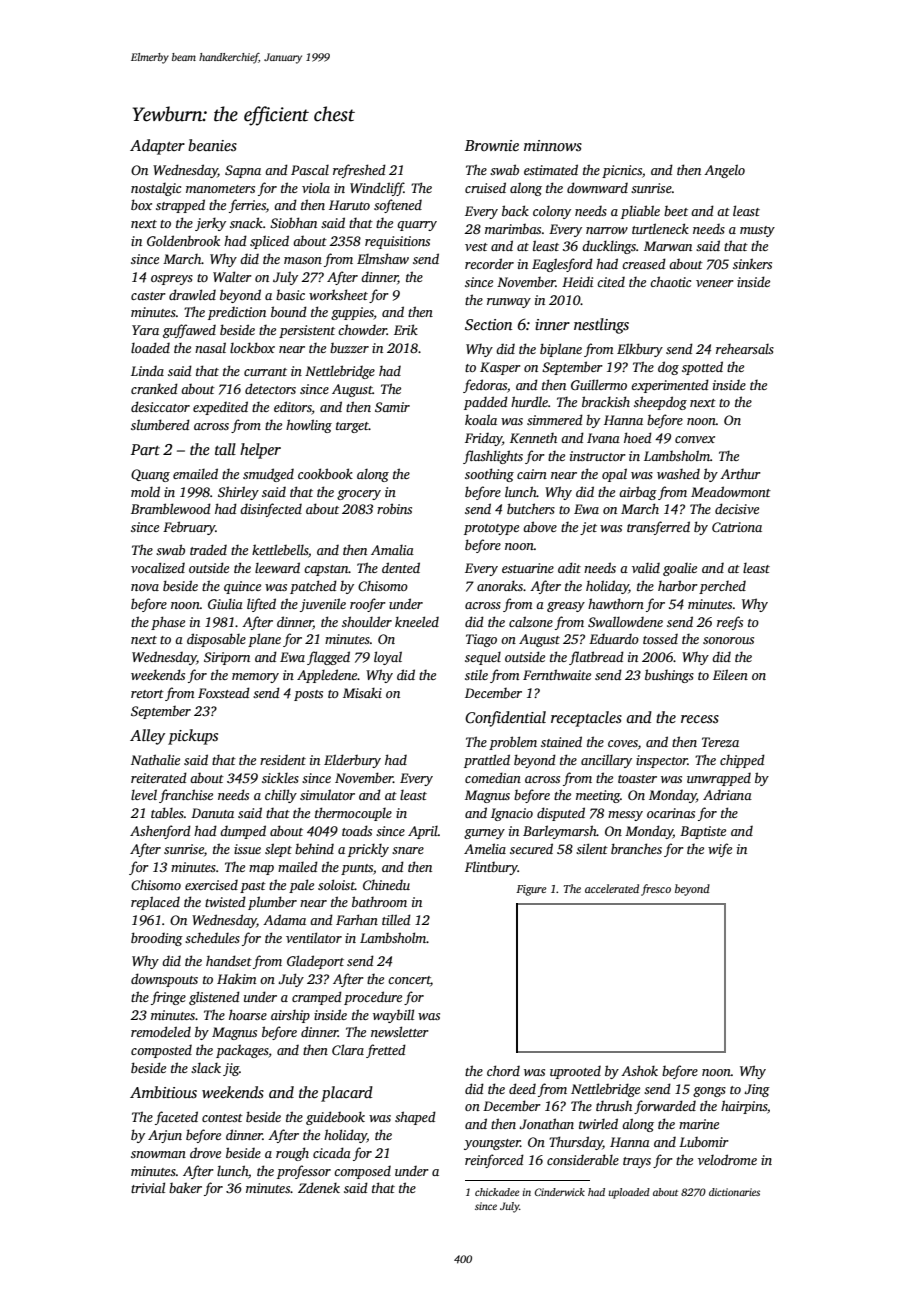  What do you see at coordinates (614, 475) in the document?
I see `opal` at bounding box center [614, 475].
